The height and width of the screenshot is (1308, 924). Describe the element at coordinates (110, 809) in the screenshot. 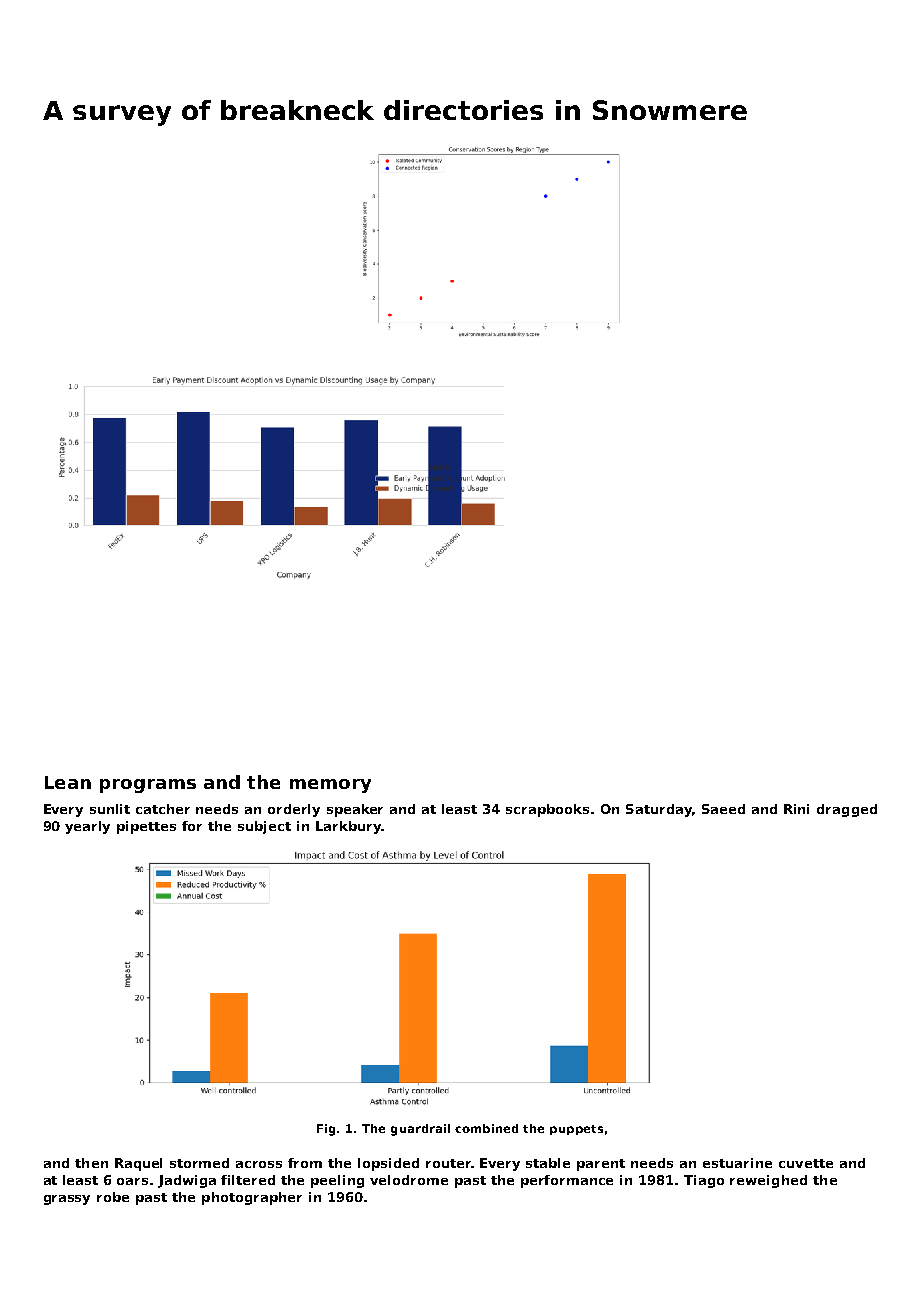

I see `sunlit` at that location.
